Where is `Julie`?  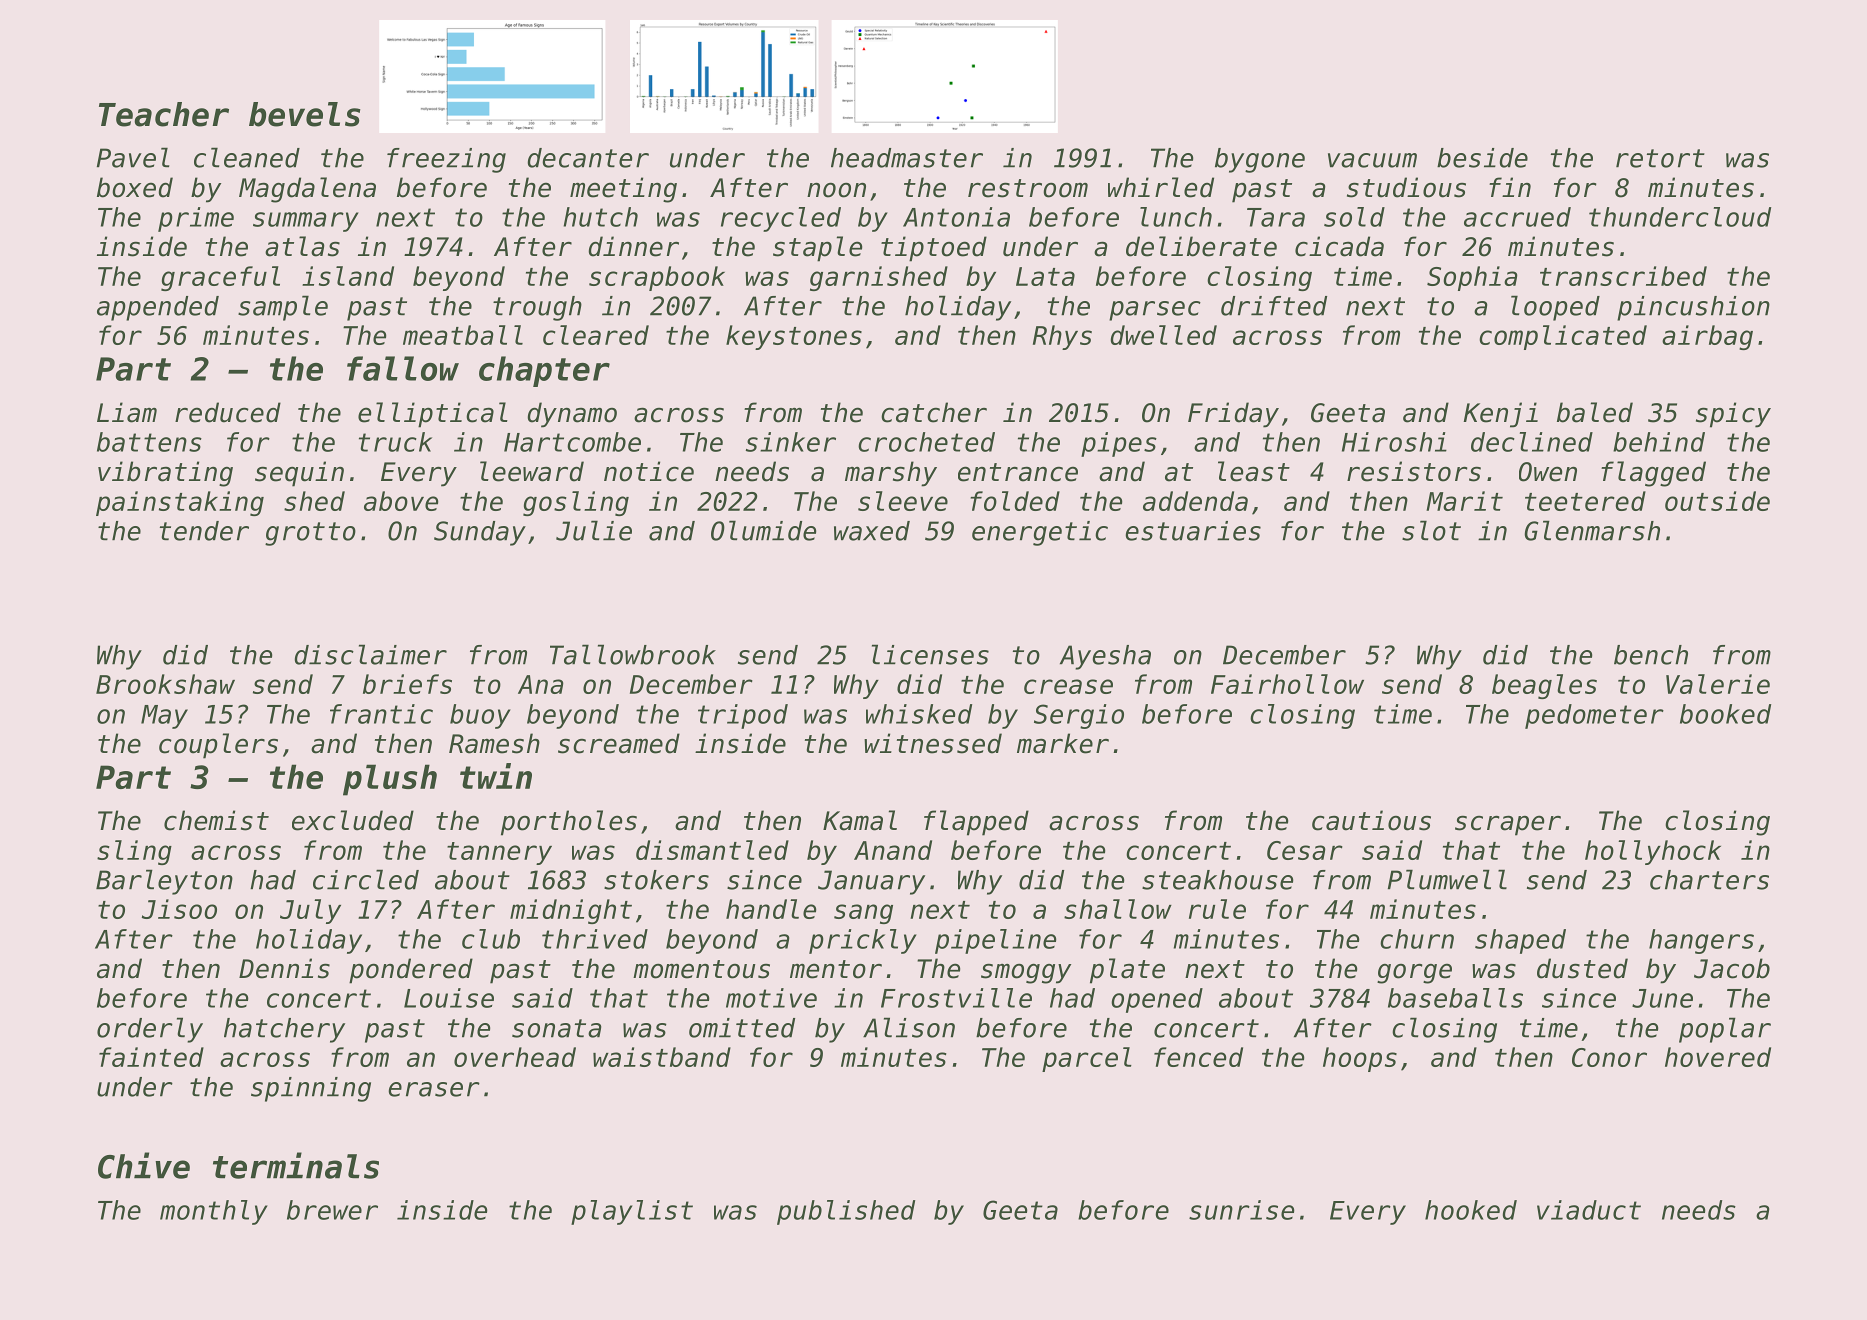 Julie is located at coordinates (594, 530).
